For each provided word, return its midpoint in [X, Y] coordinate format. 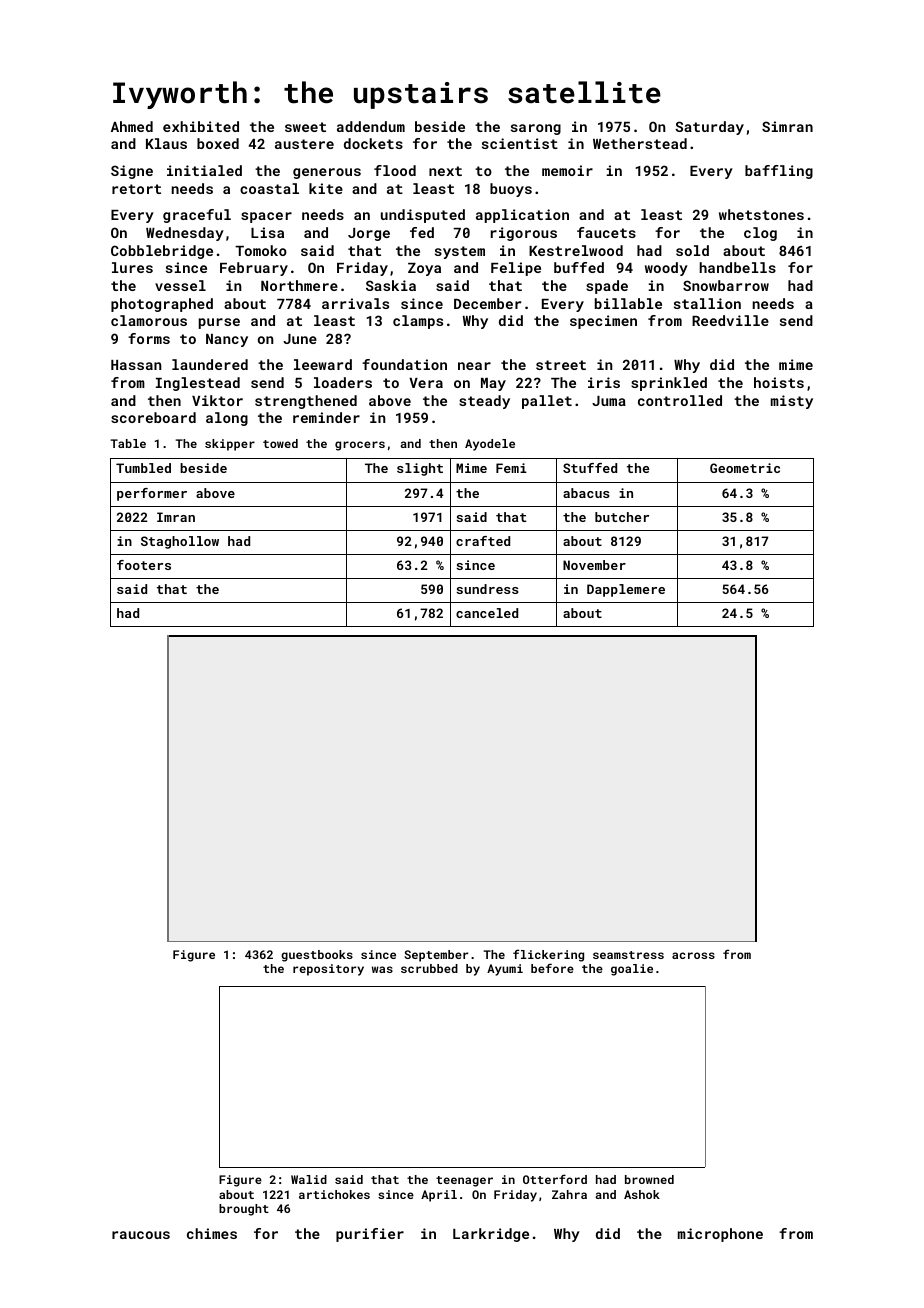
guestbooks [317, 956]
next [445, 171]
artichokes [334, 1194]
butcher [622, 517]
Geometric [745, 468]
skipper [230, 445]
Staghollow [180, 542]
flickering [548, 955]
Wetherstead [640, 143]
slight [420, 469]
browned [649, 1179]
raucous [141, 1235]
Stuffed [590, 468]
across [693, 955]
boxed [218, 143]
